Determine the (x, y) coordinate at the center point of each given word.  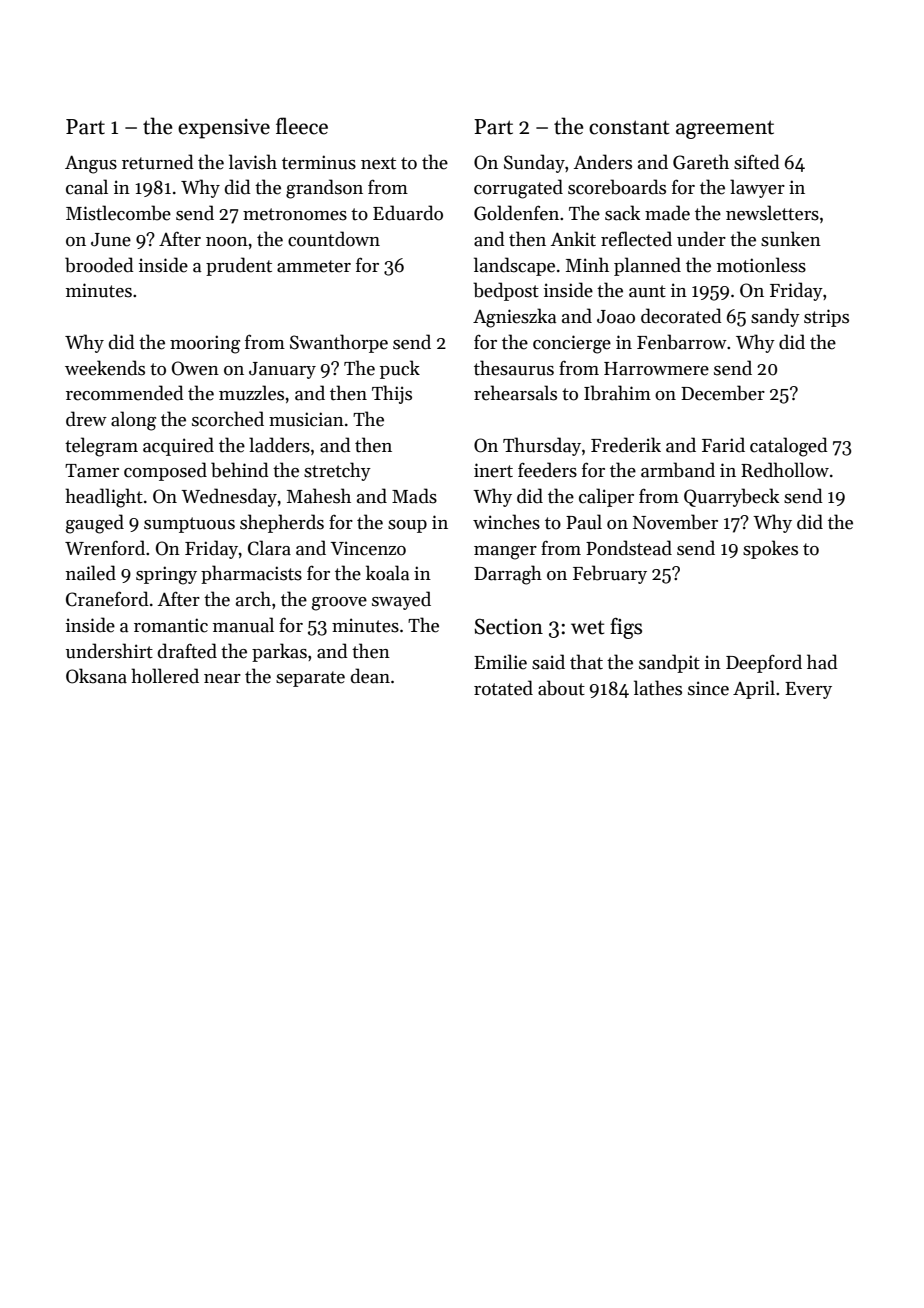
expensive (224, 129)
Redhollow (785, 470)
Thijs (392, 394)
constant (629, 127)
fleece (302, 126)
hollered (165, 676)
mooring (205, 344)
